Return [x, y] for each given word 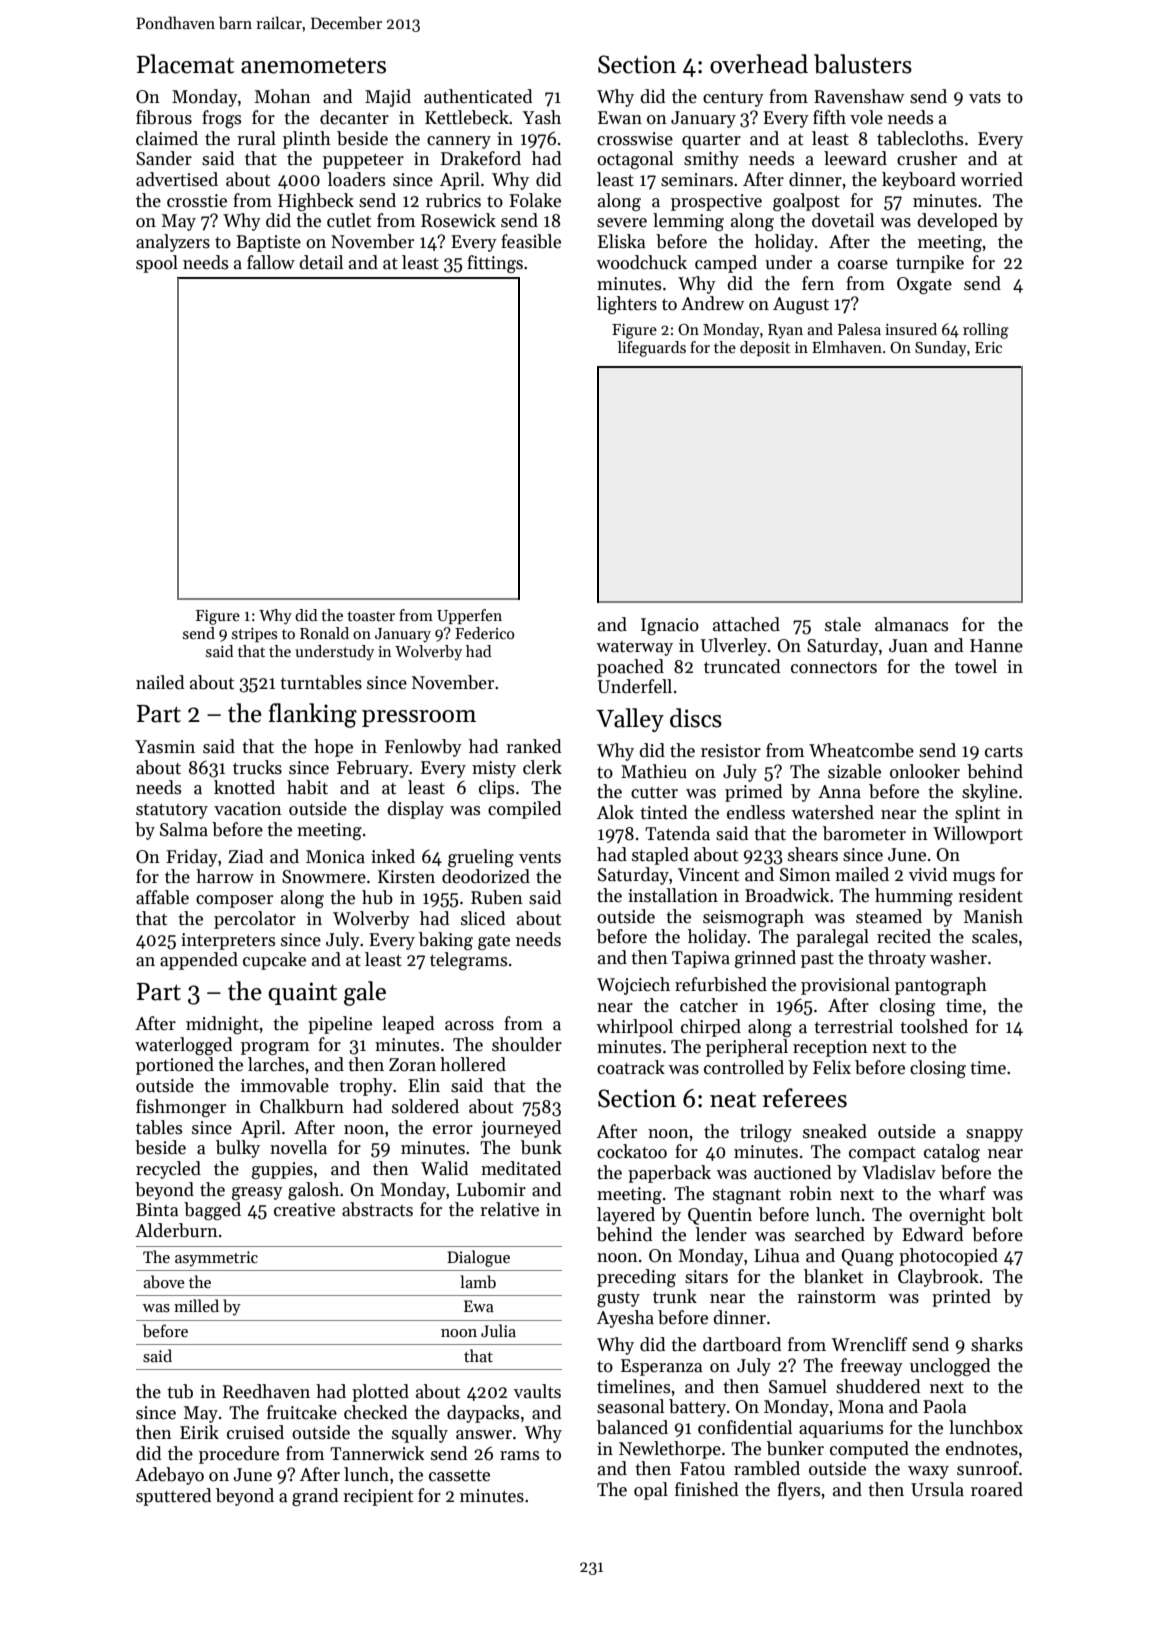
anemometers [313, 66]
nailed [160, 682]
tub [180, 1391]
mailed [862, 874]
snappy [994, 1135]
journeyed [521, 1129]
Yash [541, 117]
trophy [366, 1087]
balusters [863, 64]
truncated [742, 666]
